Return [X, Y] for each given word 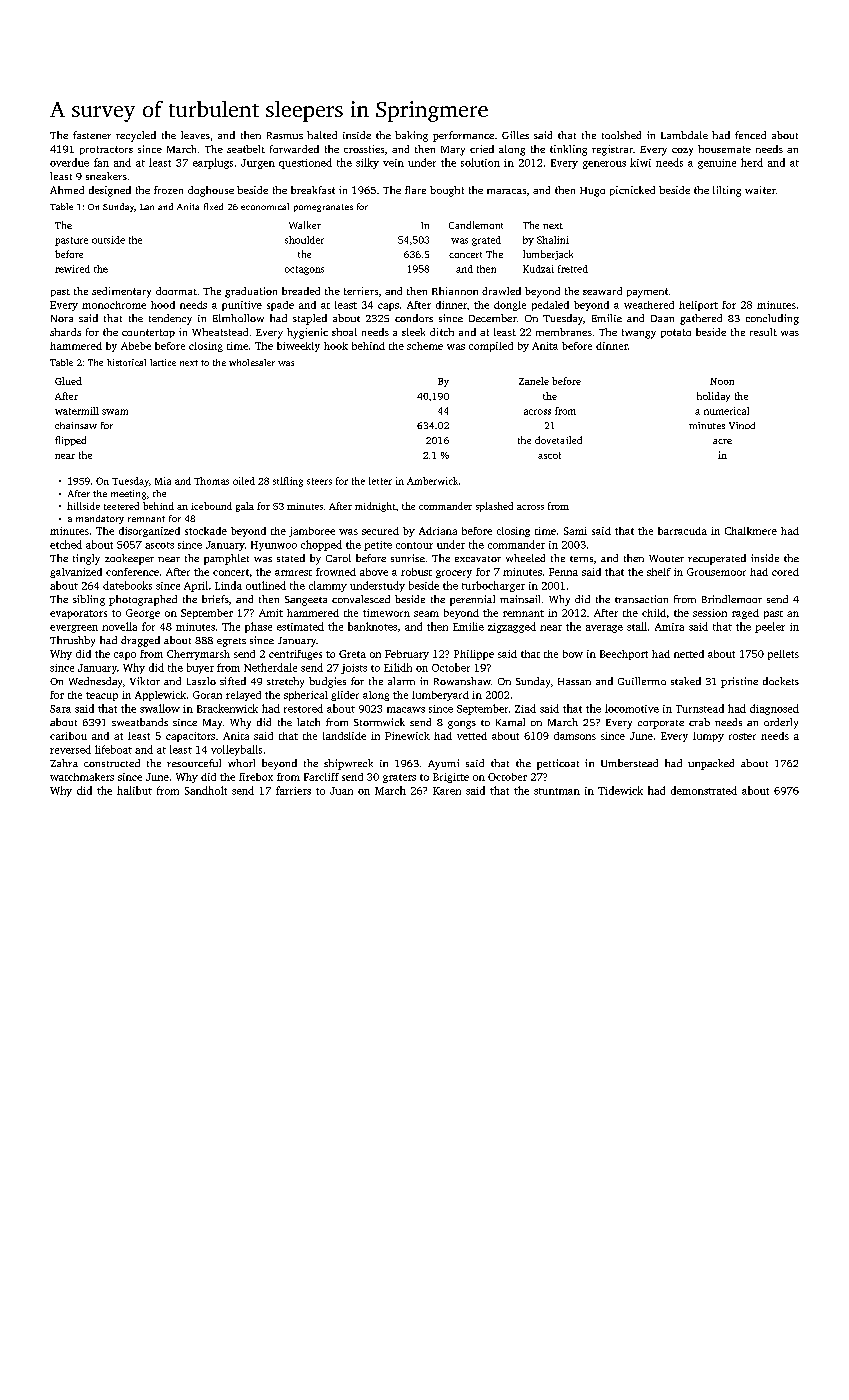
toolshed [621, 135]
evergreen [74, 629]
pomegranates [323, 208]
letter [380, 481]
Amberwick [432, 481]
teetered [121, 506]
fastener [92, 135]
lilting [727, 191]
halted [322, 135]
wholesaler [252, 362]
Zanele [534, 381]
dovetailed [558, 440]
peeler [770, 627]
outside [108, 240]
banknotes [372, 626]
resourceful [194, 763]
